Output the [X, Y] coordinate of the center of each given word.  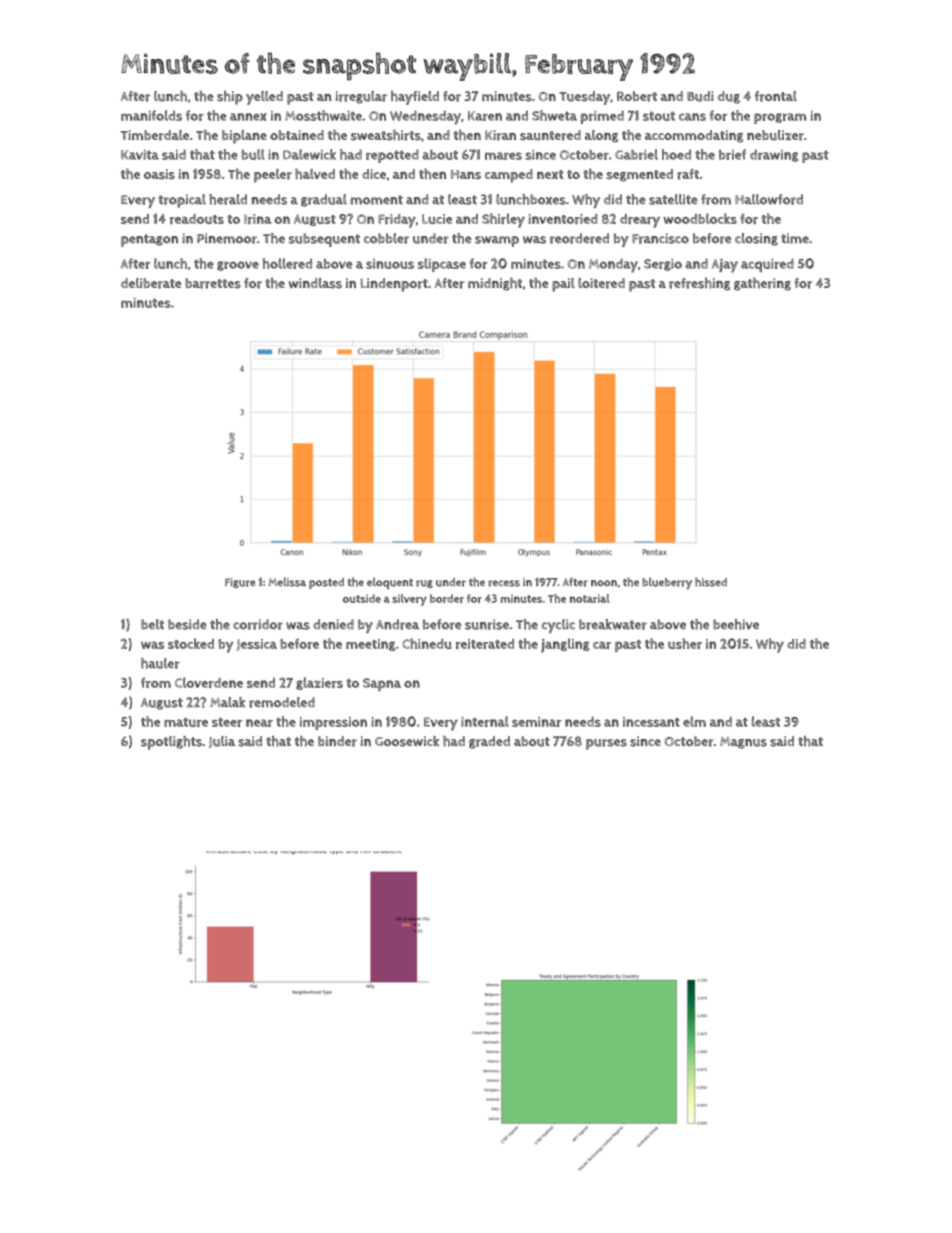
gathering [762, 284]
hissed [711, 582]
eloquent [390, 583]
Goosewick [407, 741]
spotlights [171, 743]
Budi [700, 96]
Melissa [287, 582]
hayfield [415, 98]
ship [230, 98]
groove [238, 266]
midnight [495, 284]
